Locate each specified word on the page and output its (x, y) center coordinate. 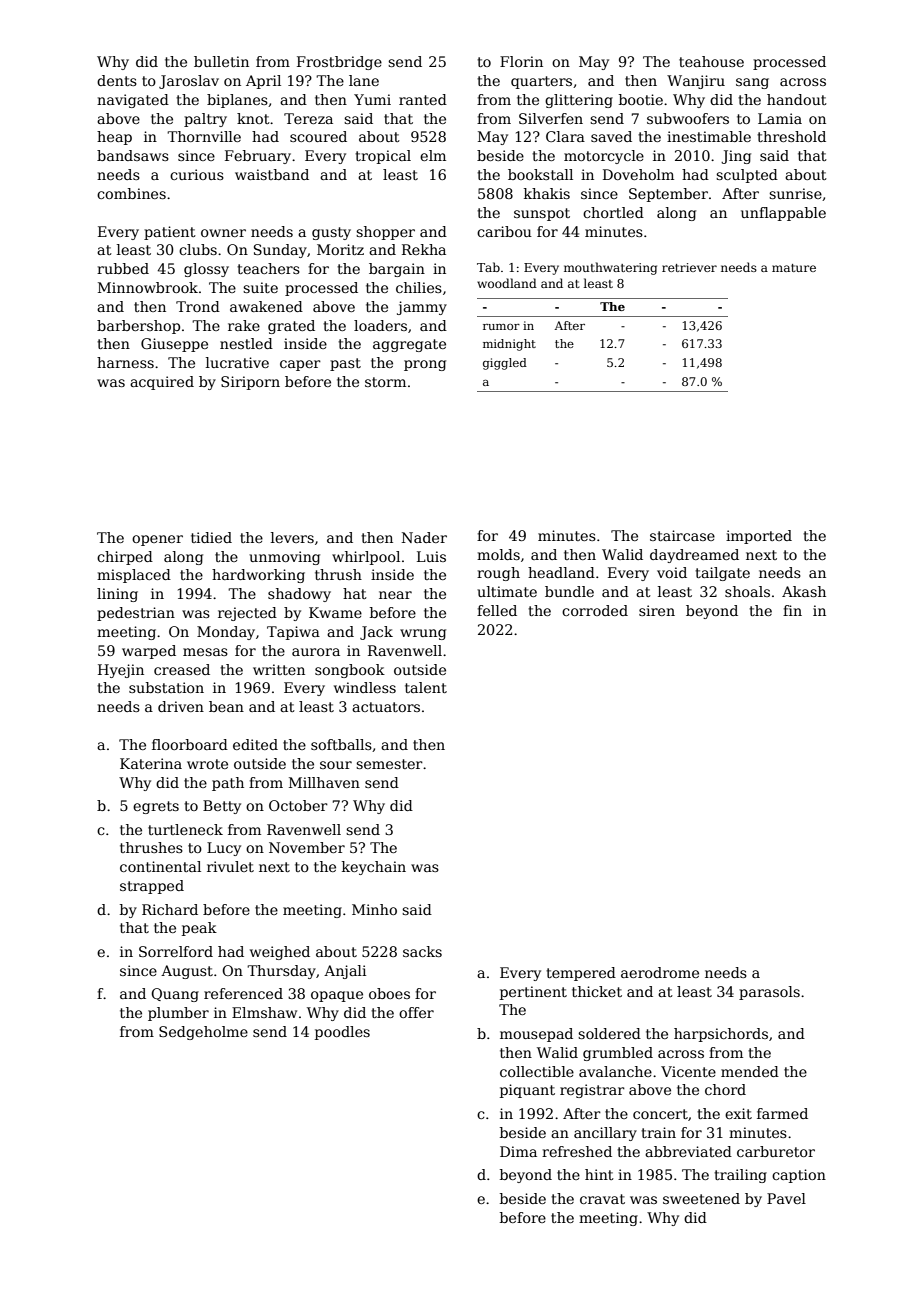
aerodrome (660, 972)
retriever (689, 267)
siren (657, 610)
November (307, 847)
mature (794, 268)
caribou (504, 231)
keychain (374, 868)
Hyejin (121, 671)
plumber (178, 1014)
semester (389, 764)
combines (131, 193)
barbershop (138, 327)
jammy (422, 308)
